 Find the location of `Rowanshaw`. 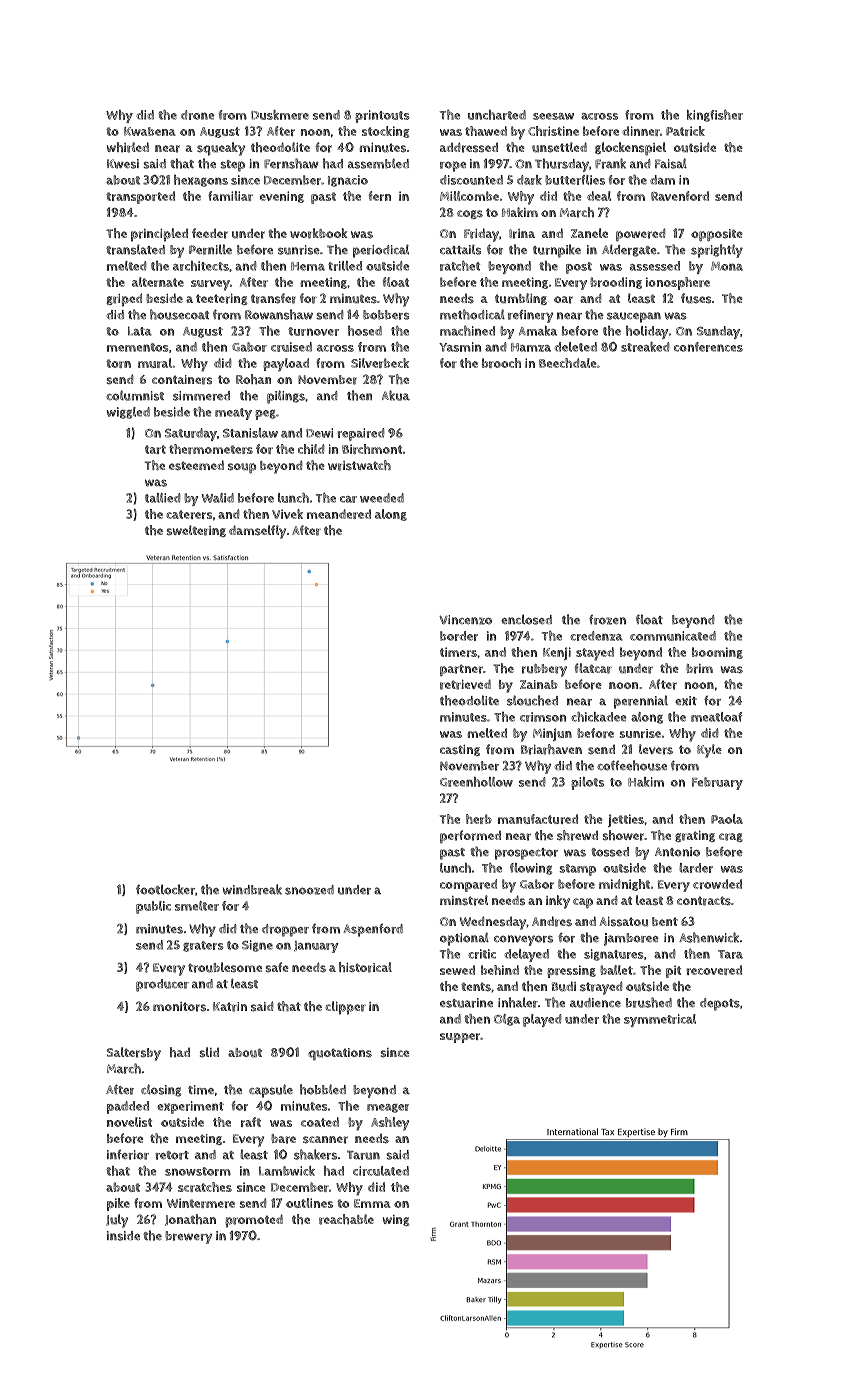

Rowanshaw is located at coordinates (279, 314).
